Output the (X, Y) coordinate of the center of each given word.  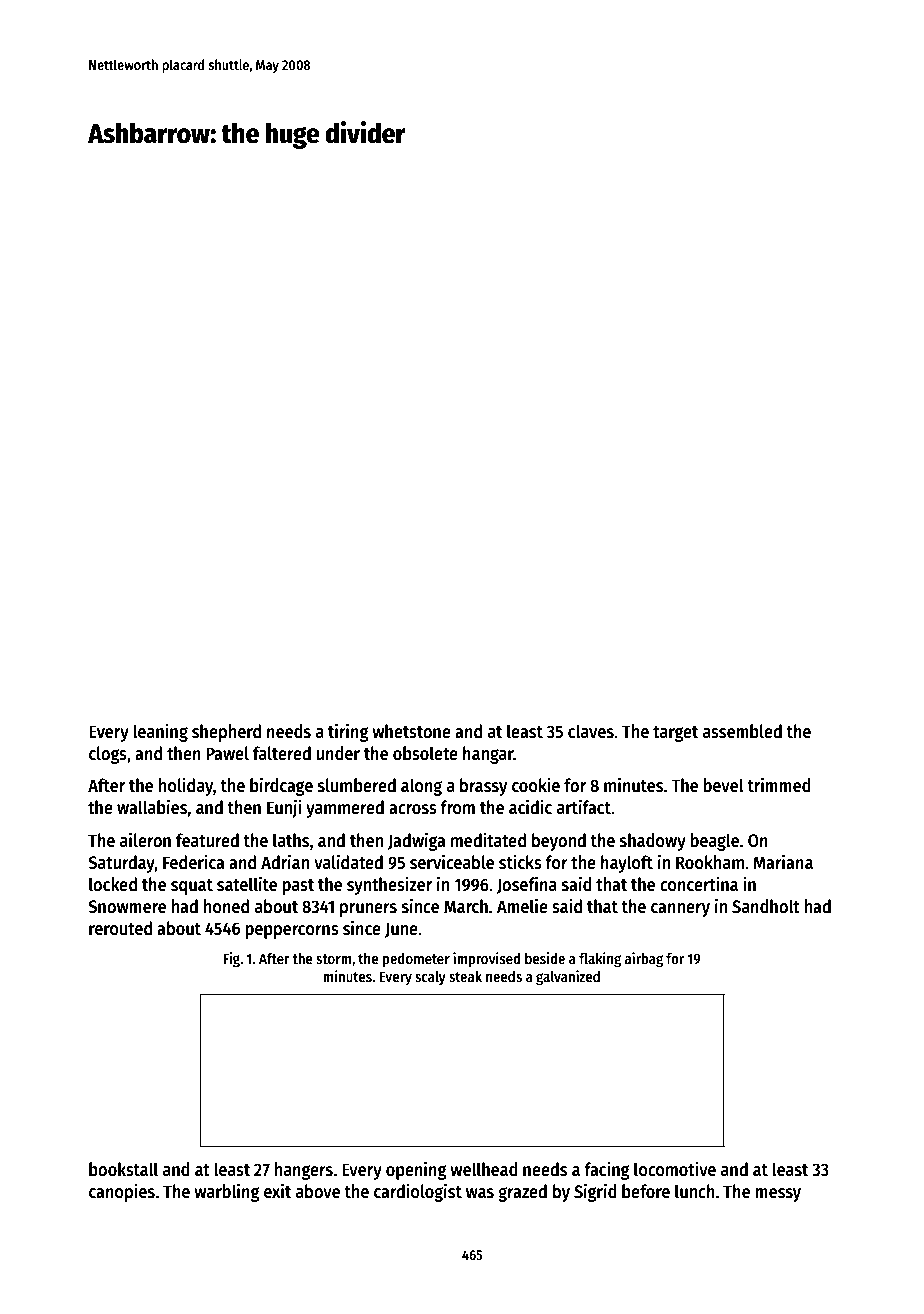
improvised (486, 959)
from (457, 807)
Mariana (783, 862)
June (401, 930)
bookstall (123, 1169)
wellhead (484, 1169)
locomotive (675, 1169)
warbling (227, 1192)
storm (333, 959)
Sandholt (766, 906)
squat (192, 887)
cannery (680, 910)
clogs (108, 755)
